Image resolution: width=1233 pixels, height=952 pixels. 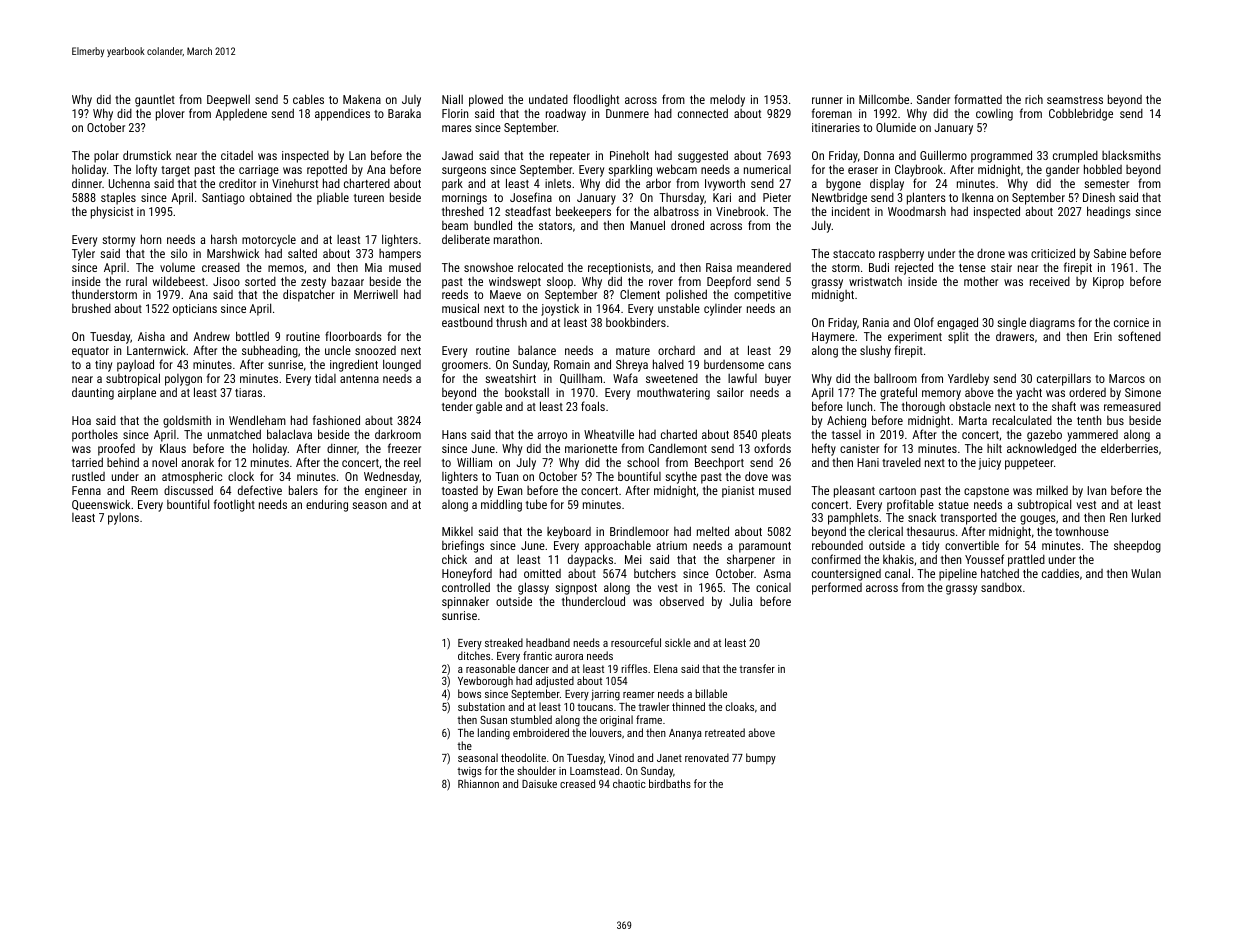 What do you see at coordinates (376, 294) in the screenshot?
I see `Merriwell` at bounding box center [376, 294].
